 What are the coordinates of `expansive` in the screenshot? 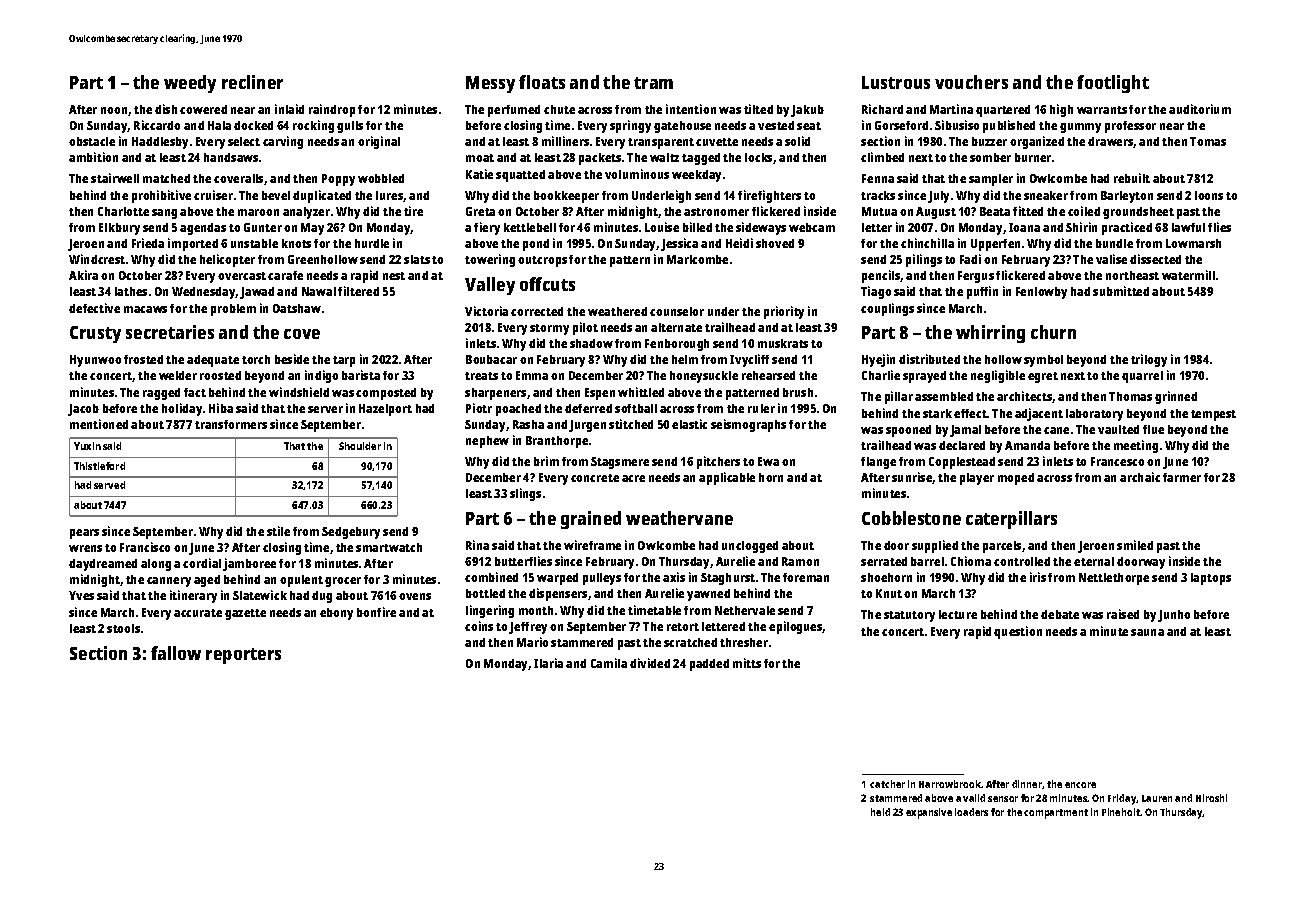 It's located at (929, 813).
